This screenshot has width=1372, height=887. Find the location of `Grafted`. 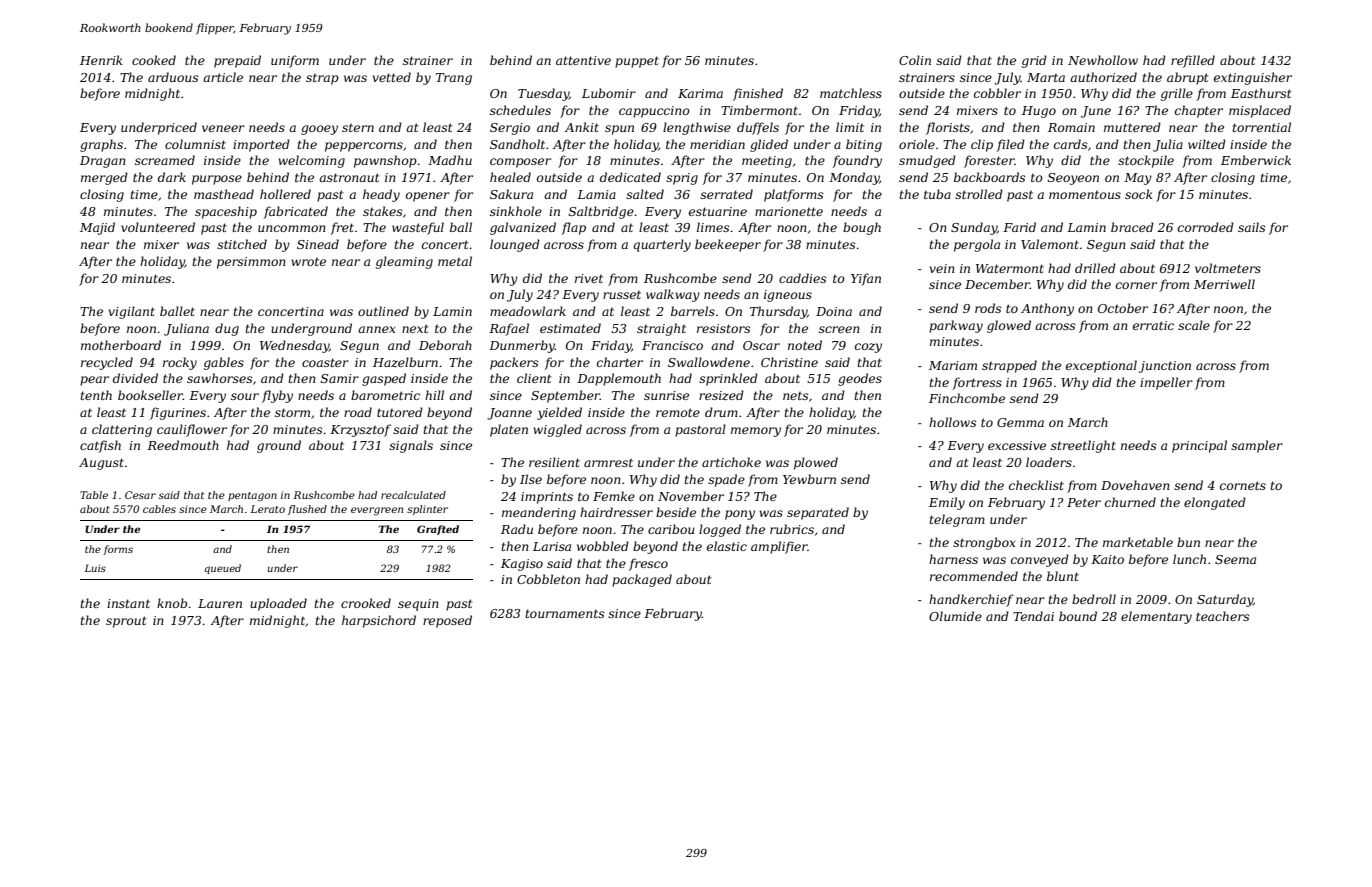

Grafted is located at coordinates (438, 530).
